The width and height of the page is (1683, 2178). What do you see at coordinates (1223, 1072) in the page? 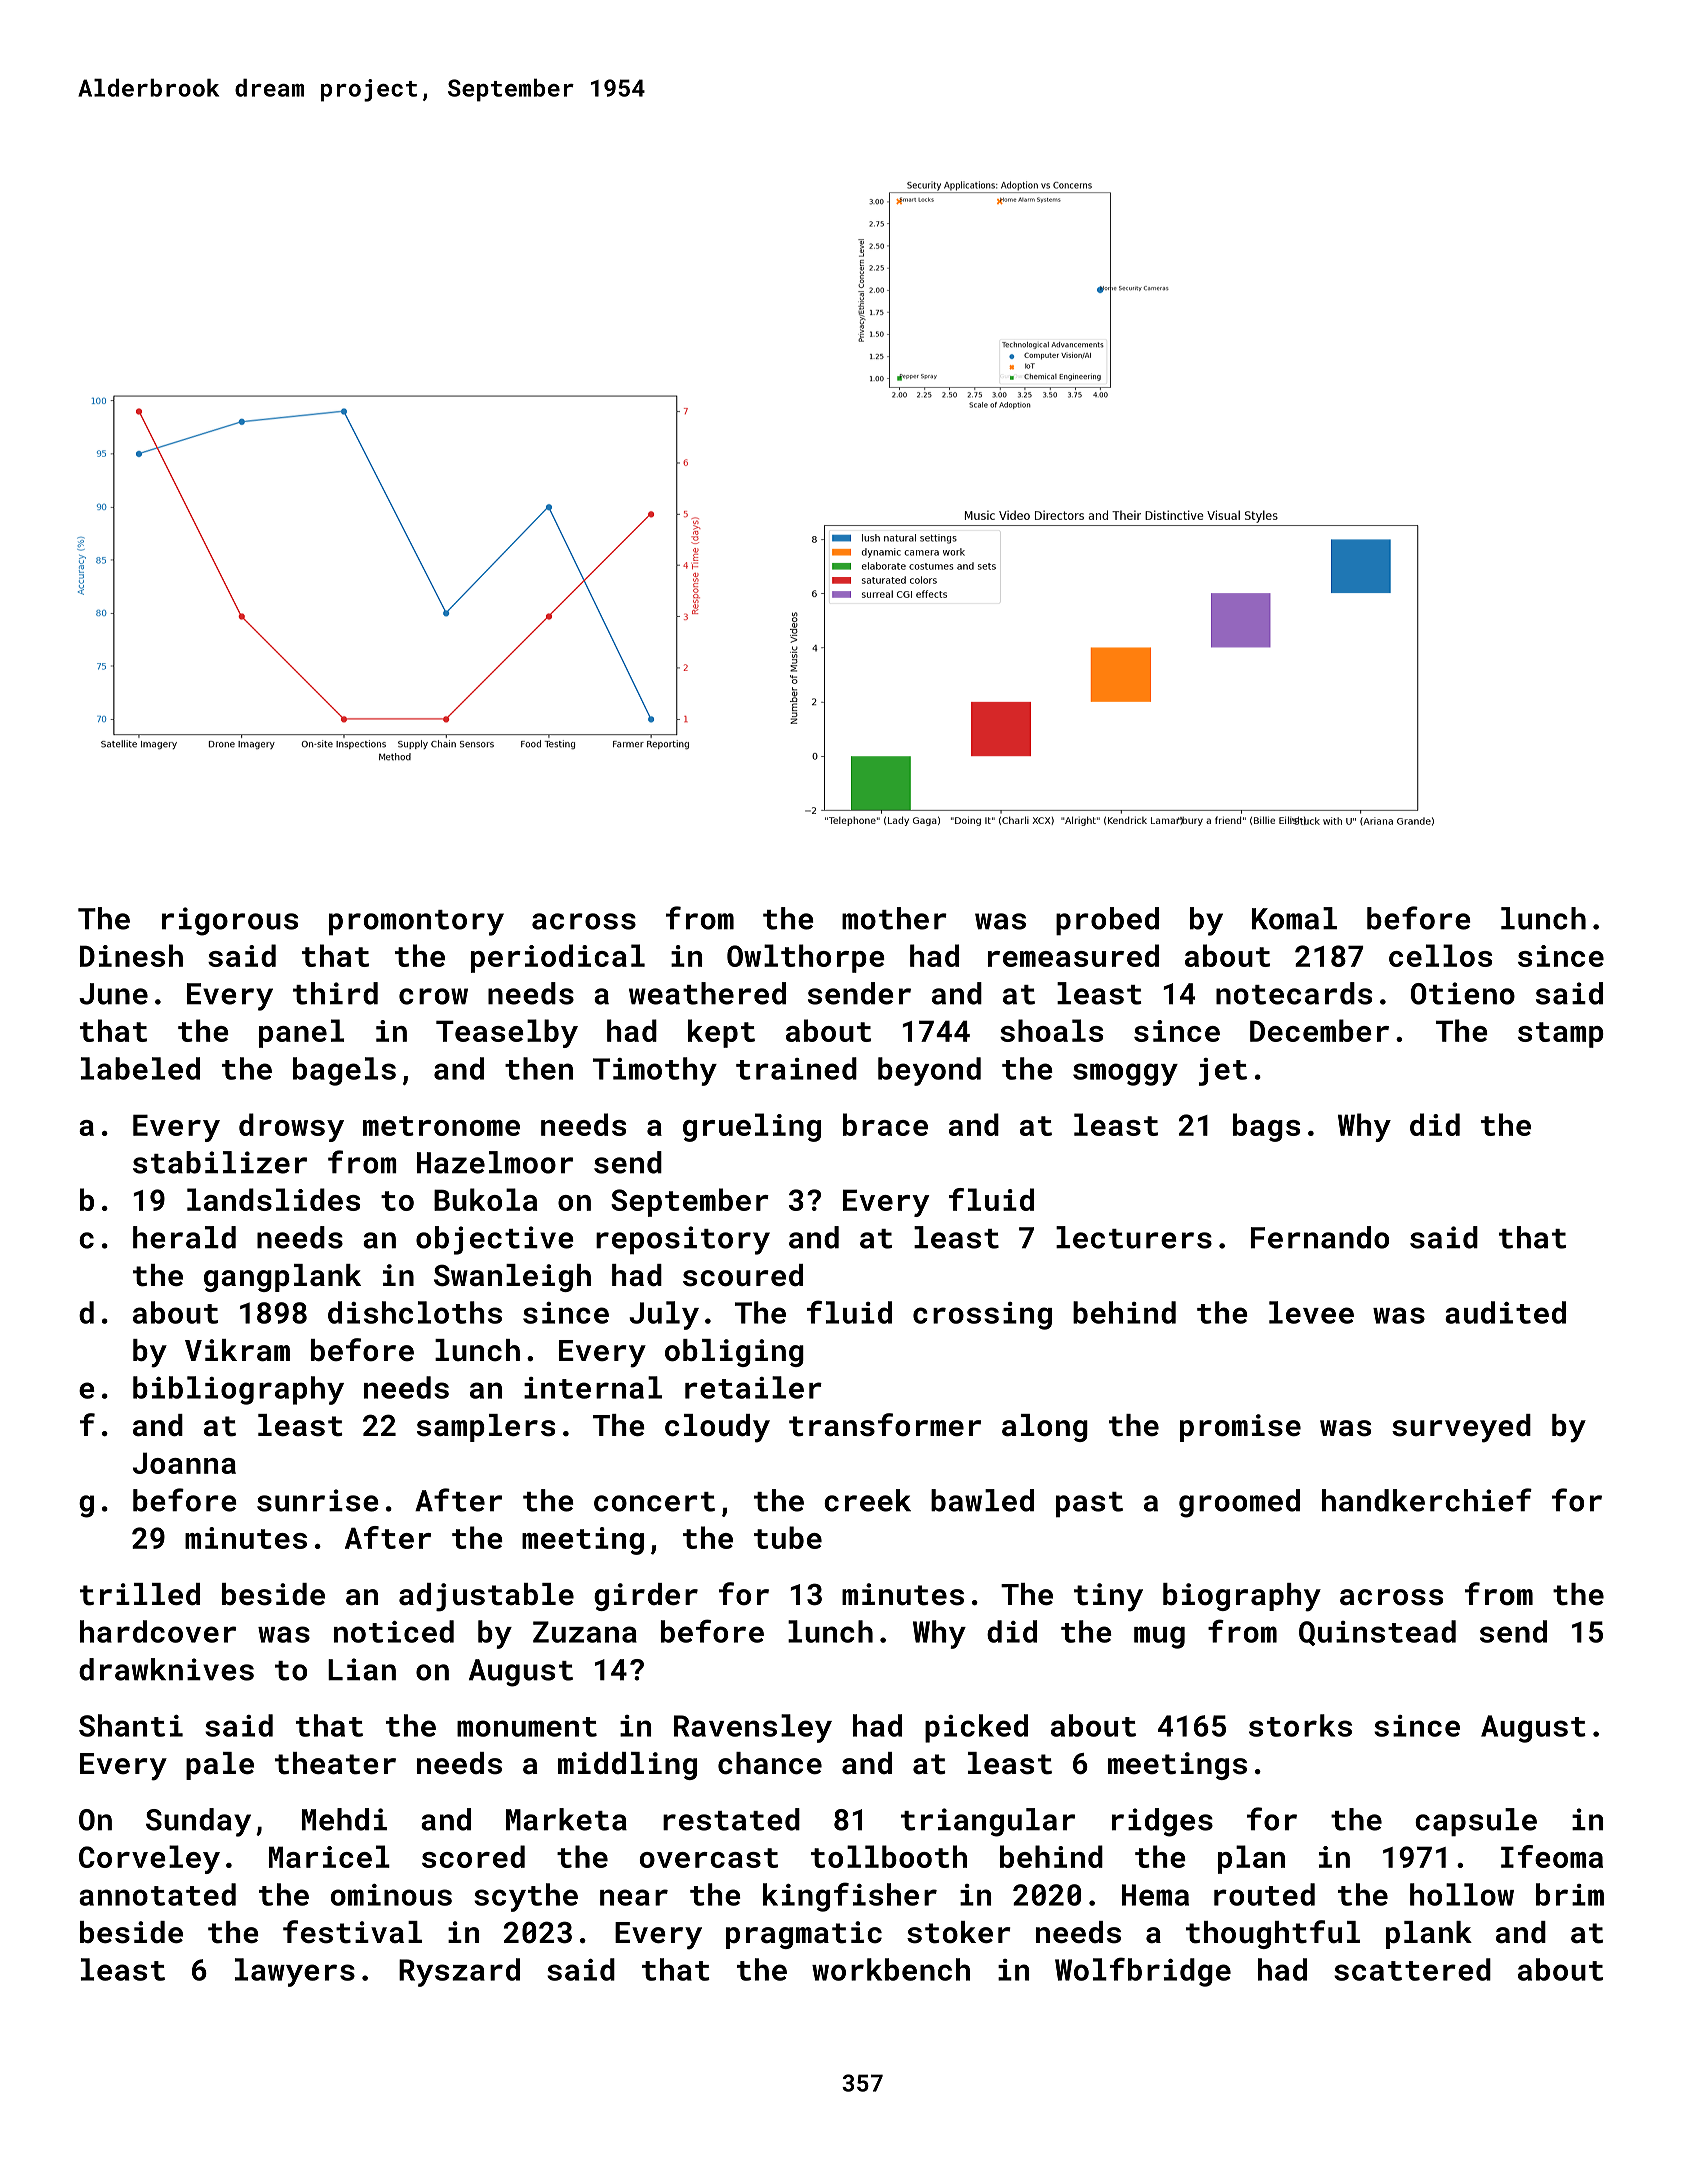
I see `jet` at bounding box center [1223, 1072].
